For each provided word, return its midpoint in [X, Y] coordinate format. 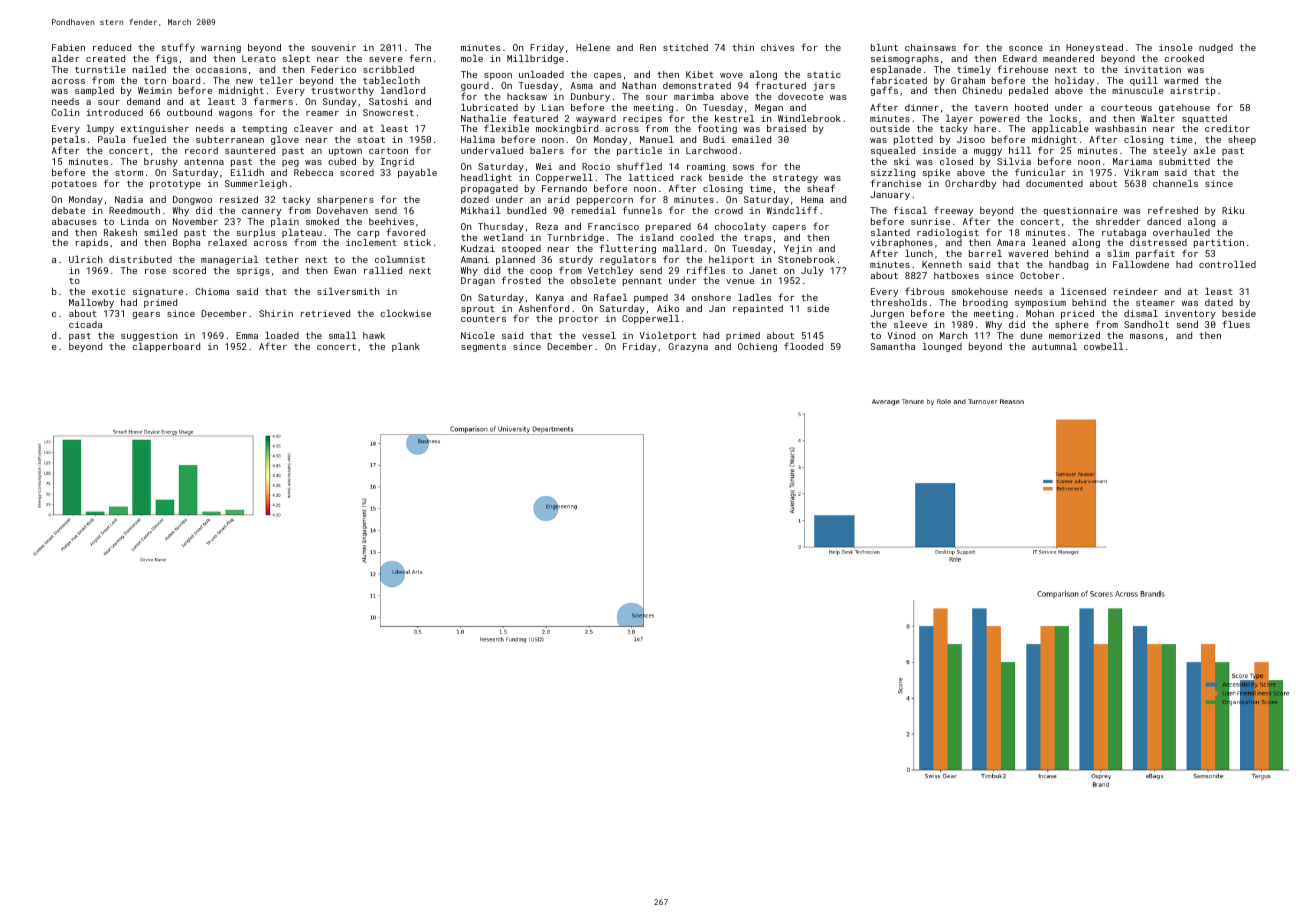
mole [472, 58]
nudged [1216, 48]
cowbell [1103, 346]
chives [777, 47]
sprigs [253, 271]
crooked [1184, 58]
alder [65, 58]
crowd [729, 210]
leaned [1048, 242]
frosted [521, 280]
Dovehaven [342, 210]
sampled [94, 91]
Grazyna [688, 347]
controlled [1227, 264]
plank [406, 347]
